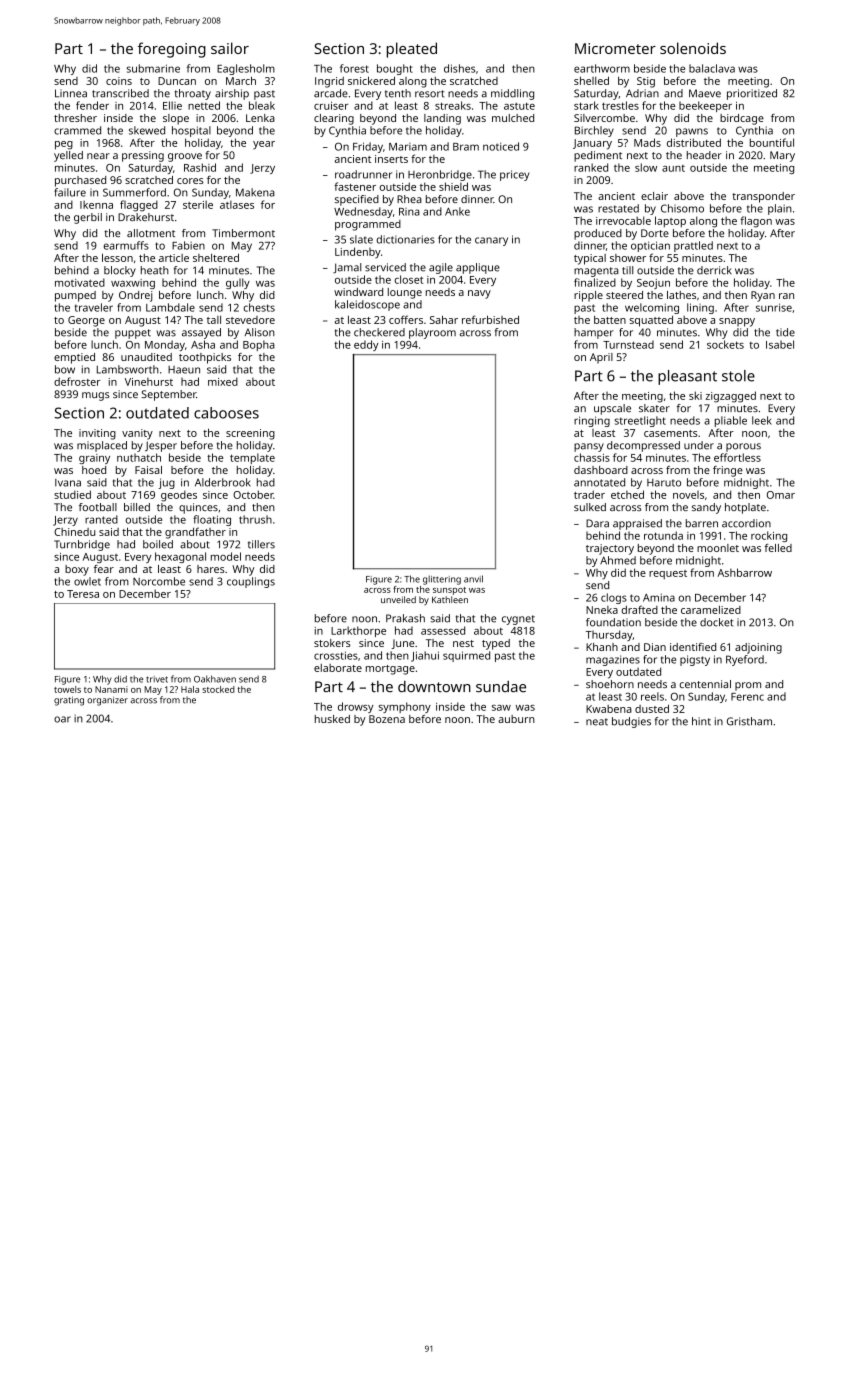 The height and width of the screenshot is (1400, 849). I want to click on roadrunner, so click(363, 174).
